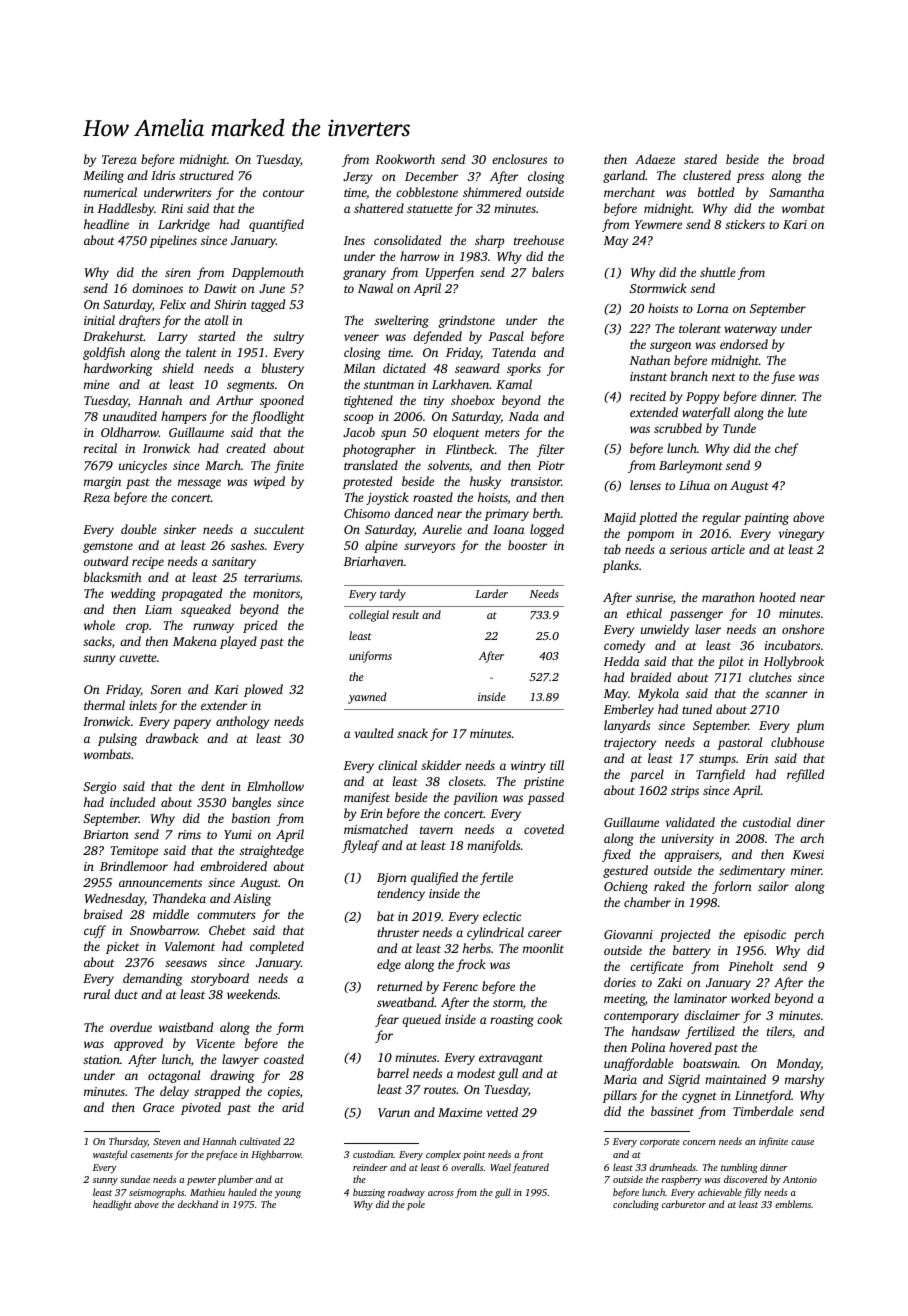 The height and width of the page is (1316, 908). I want to click on shoebox, so click(473, 400).
